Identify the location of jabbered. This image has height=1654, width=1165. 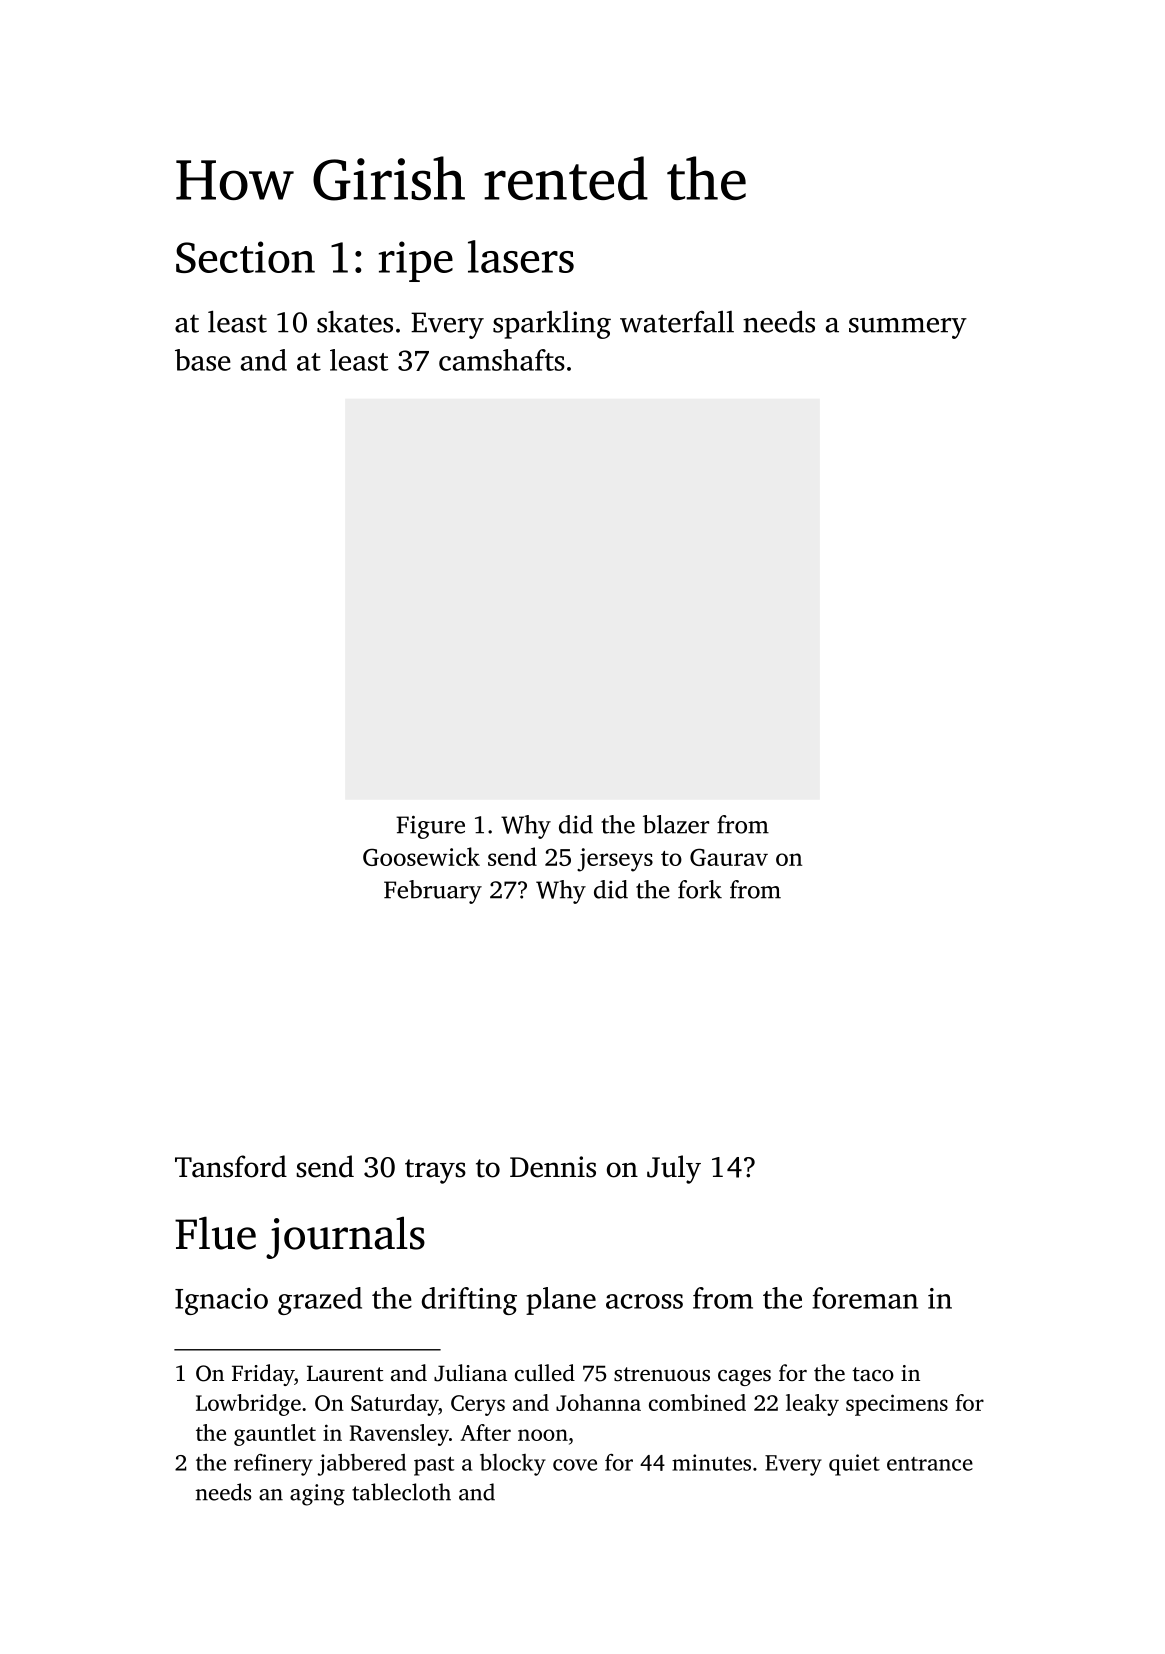
(362, 1465).
